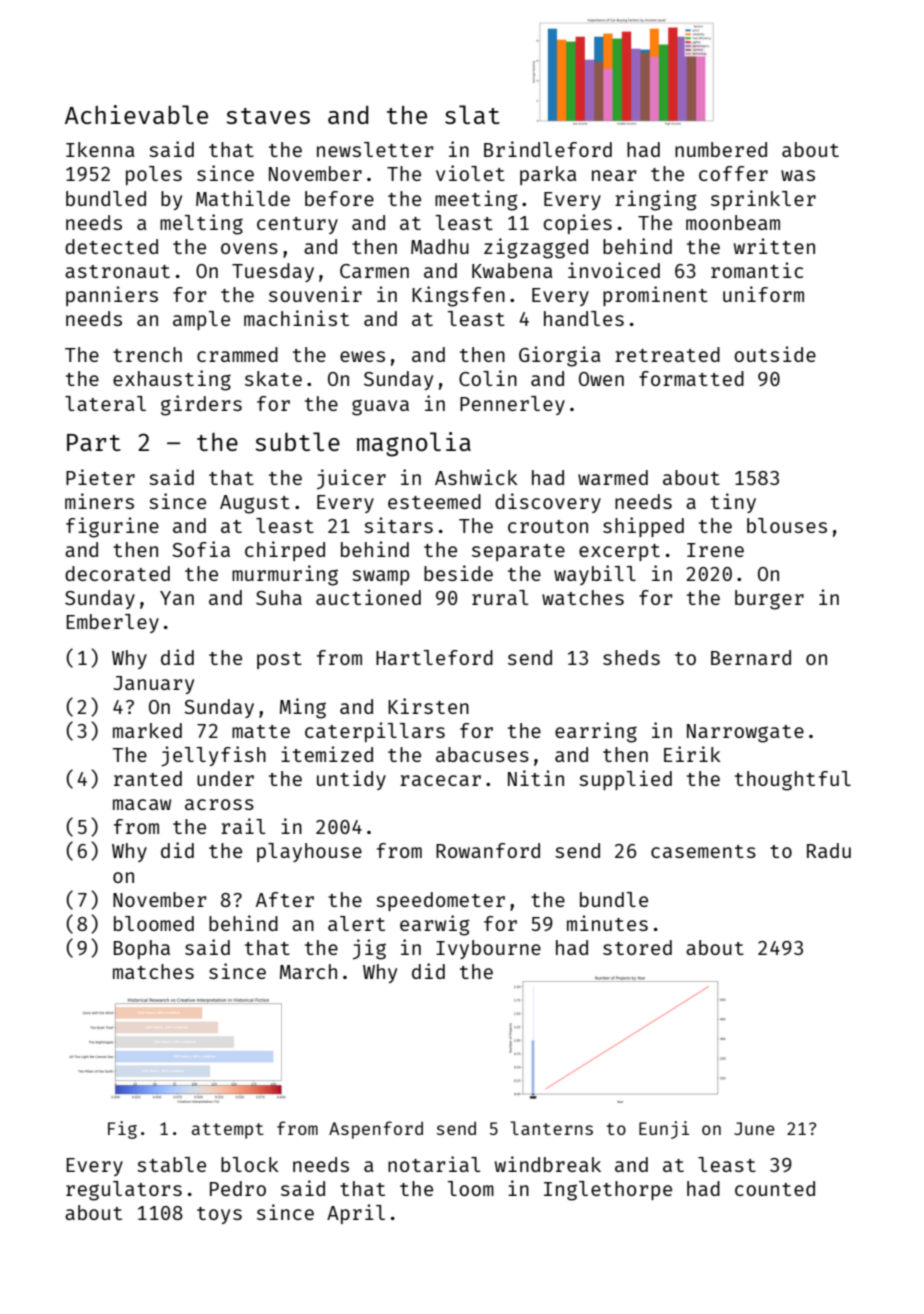 The width and height of the page is (924, 1314). I want to click on slat, so click(472, 114).
